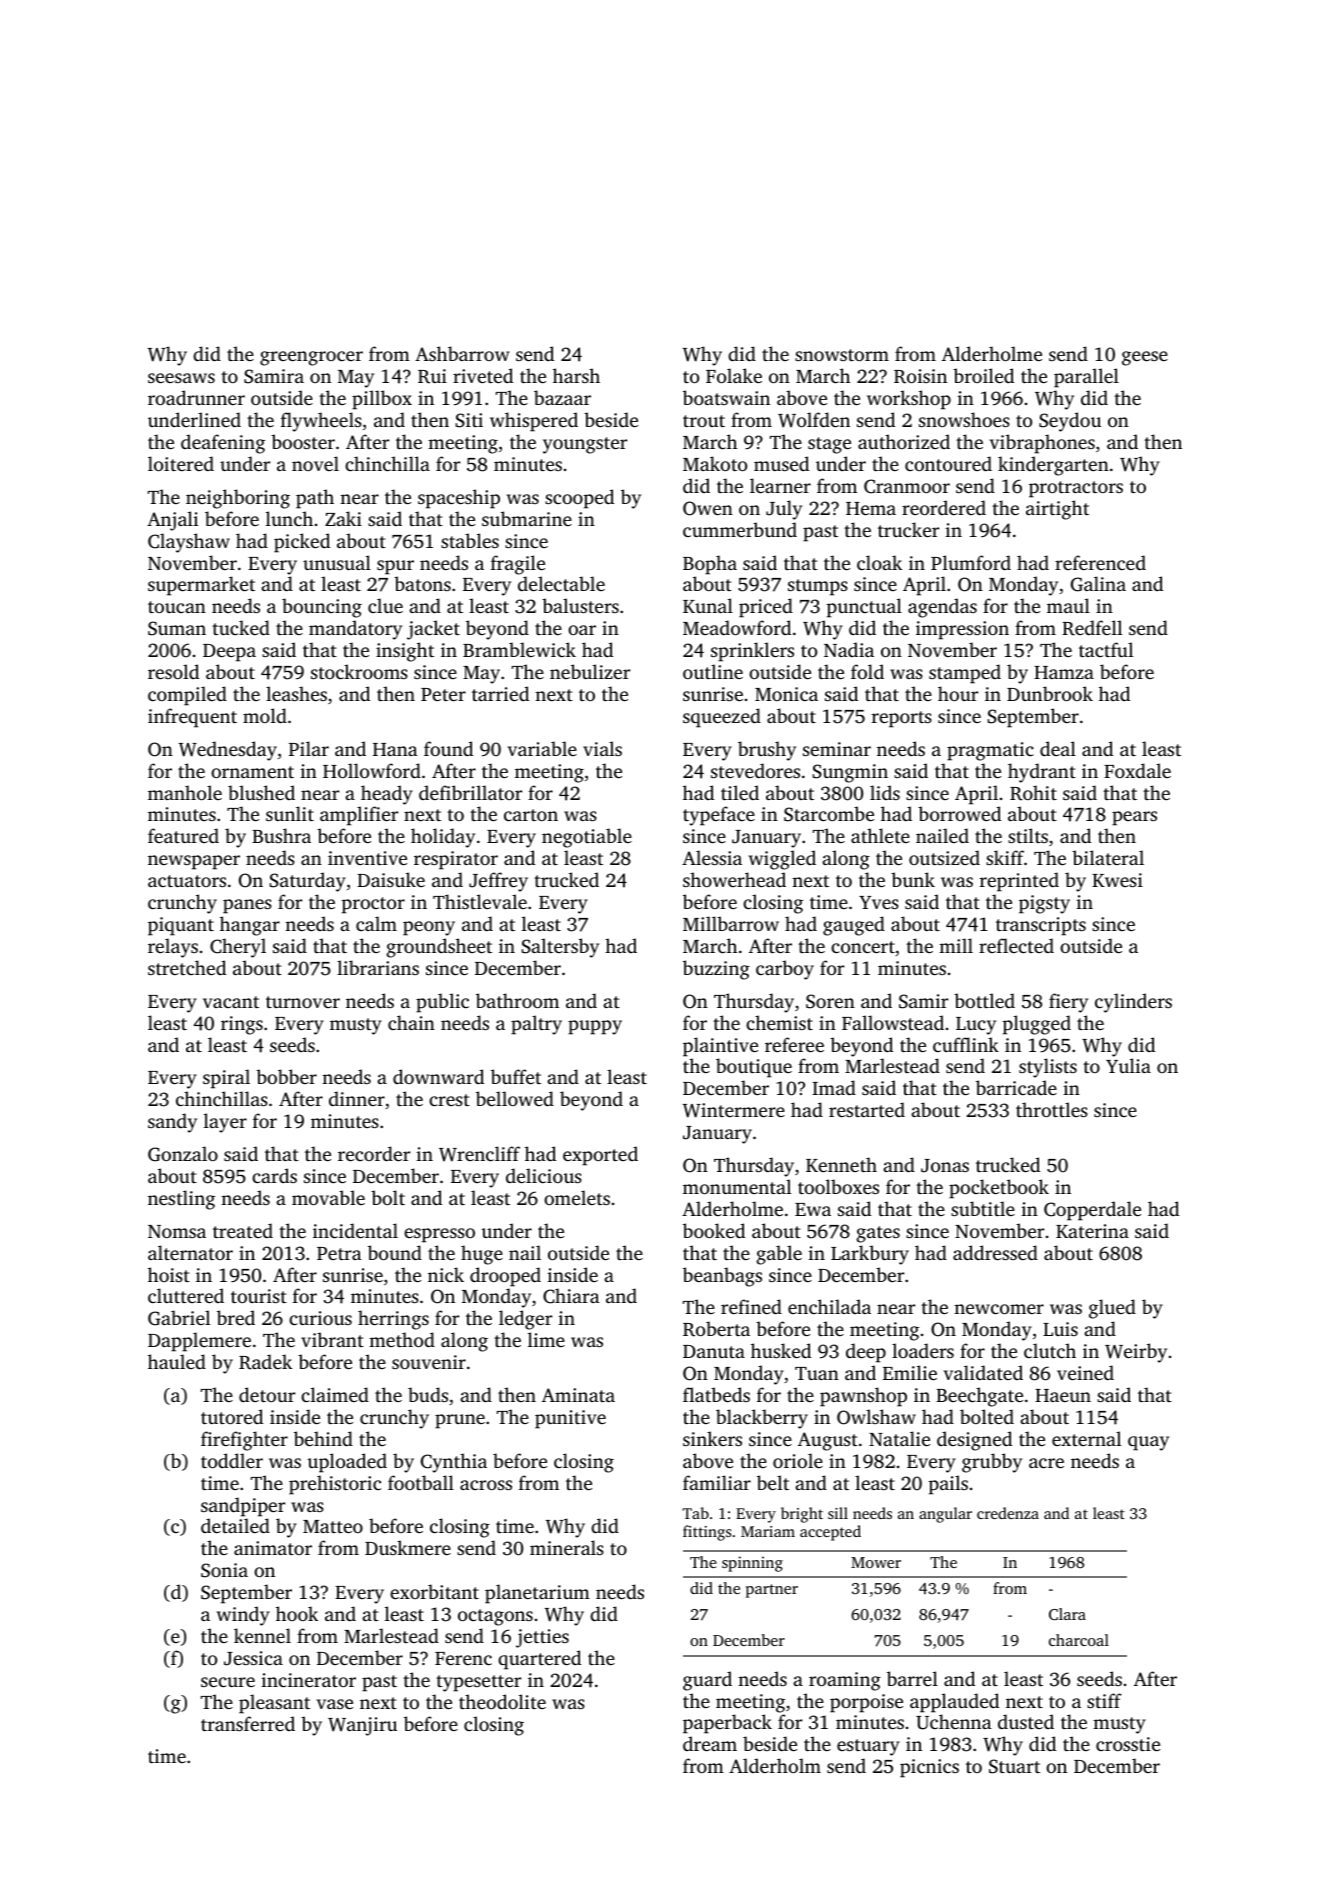  I want to click on secure, so click(228, 1682).
